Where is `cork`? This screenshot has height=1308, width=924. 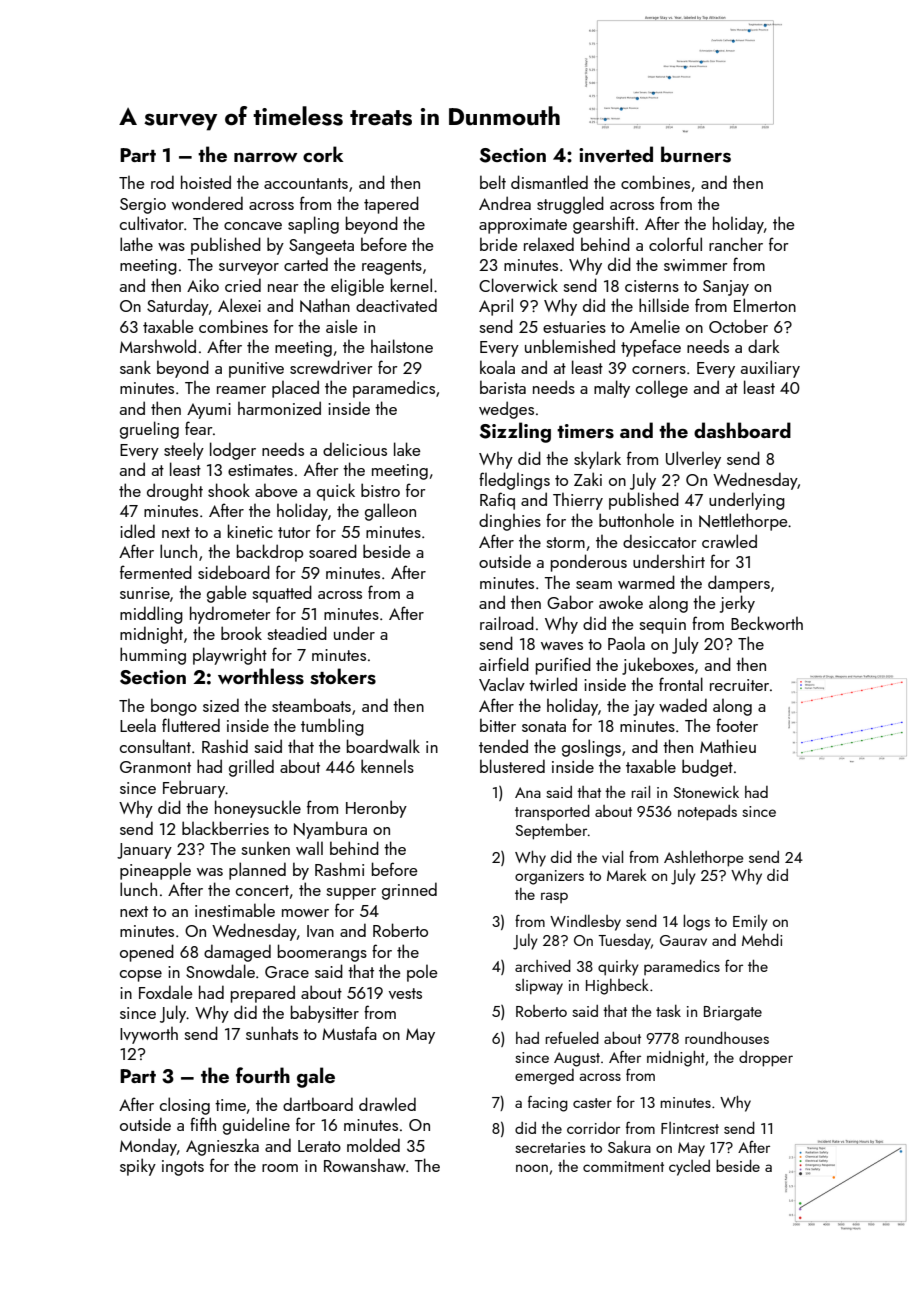 cork is located at coordinates (323, 154).
